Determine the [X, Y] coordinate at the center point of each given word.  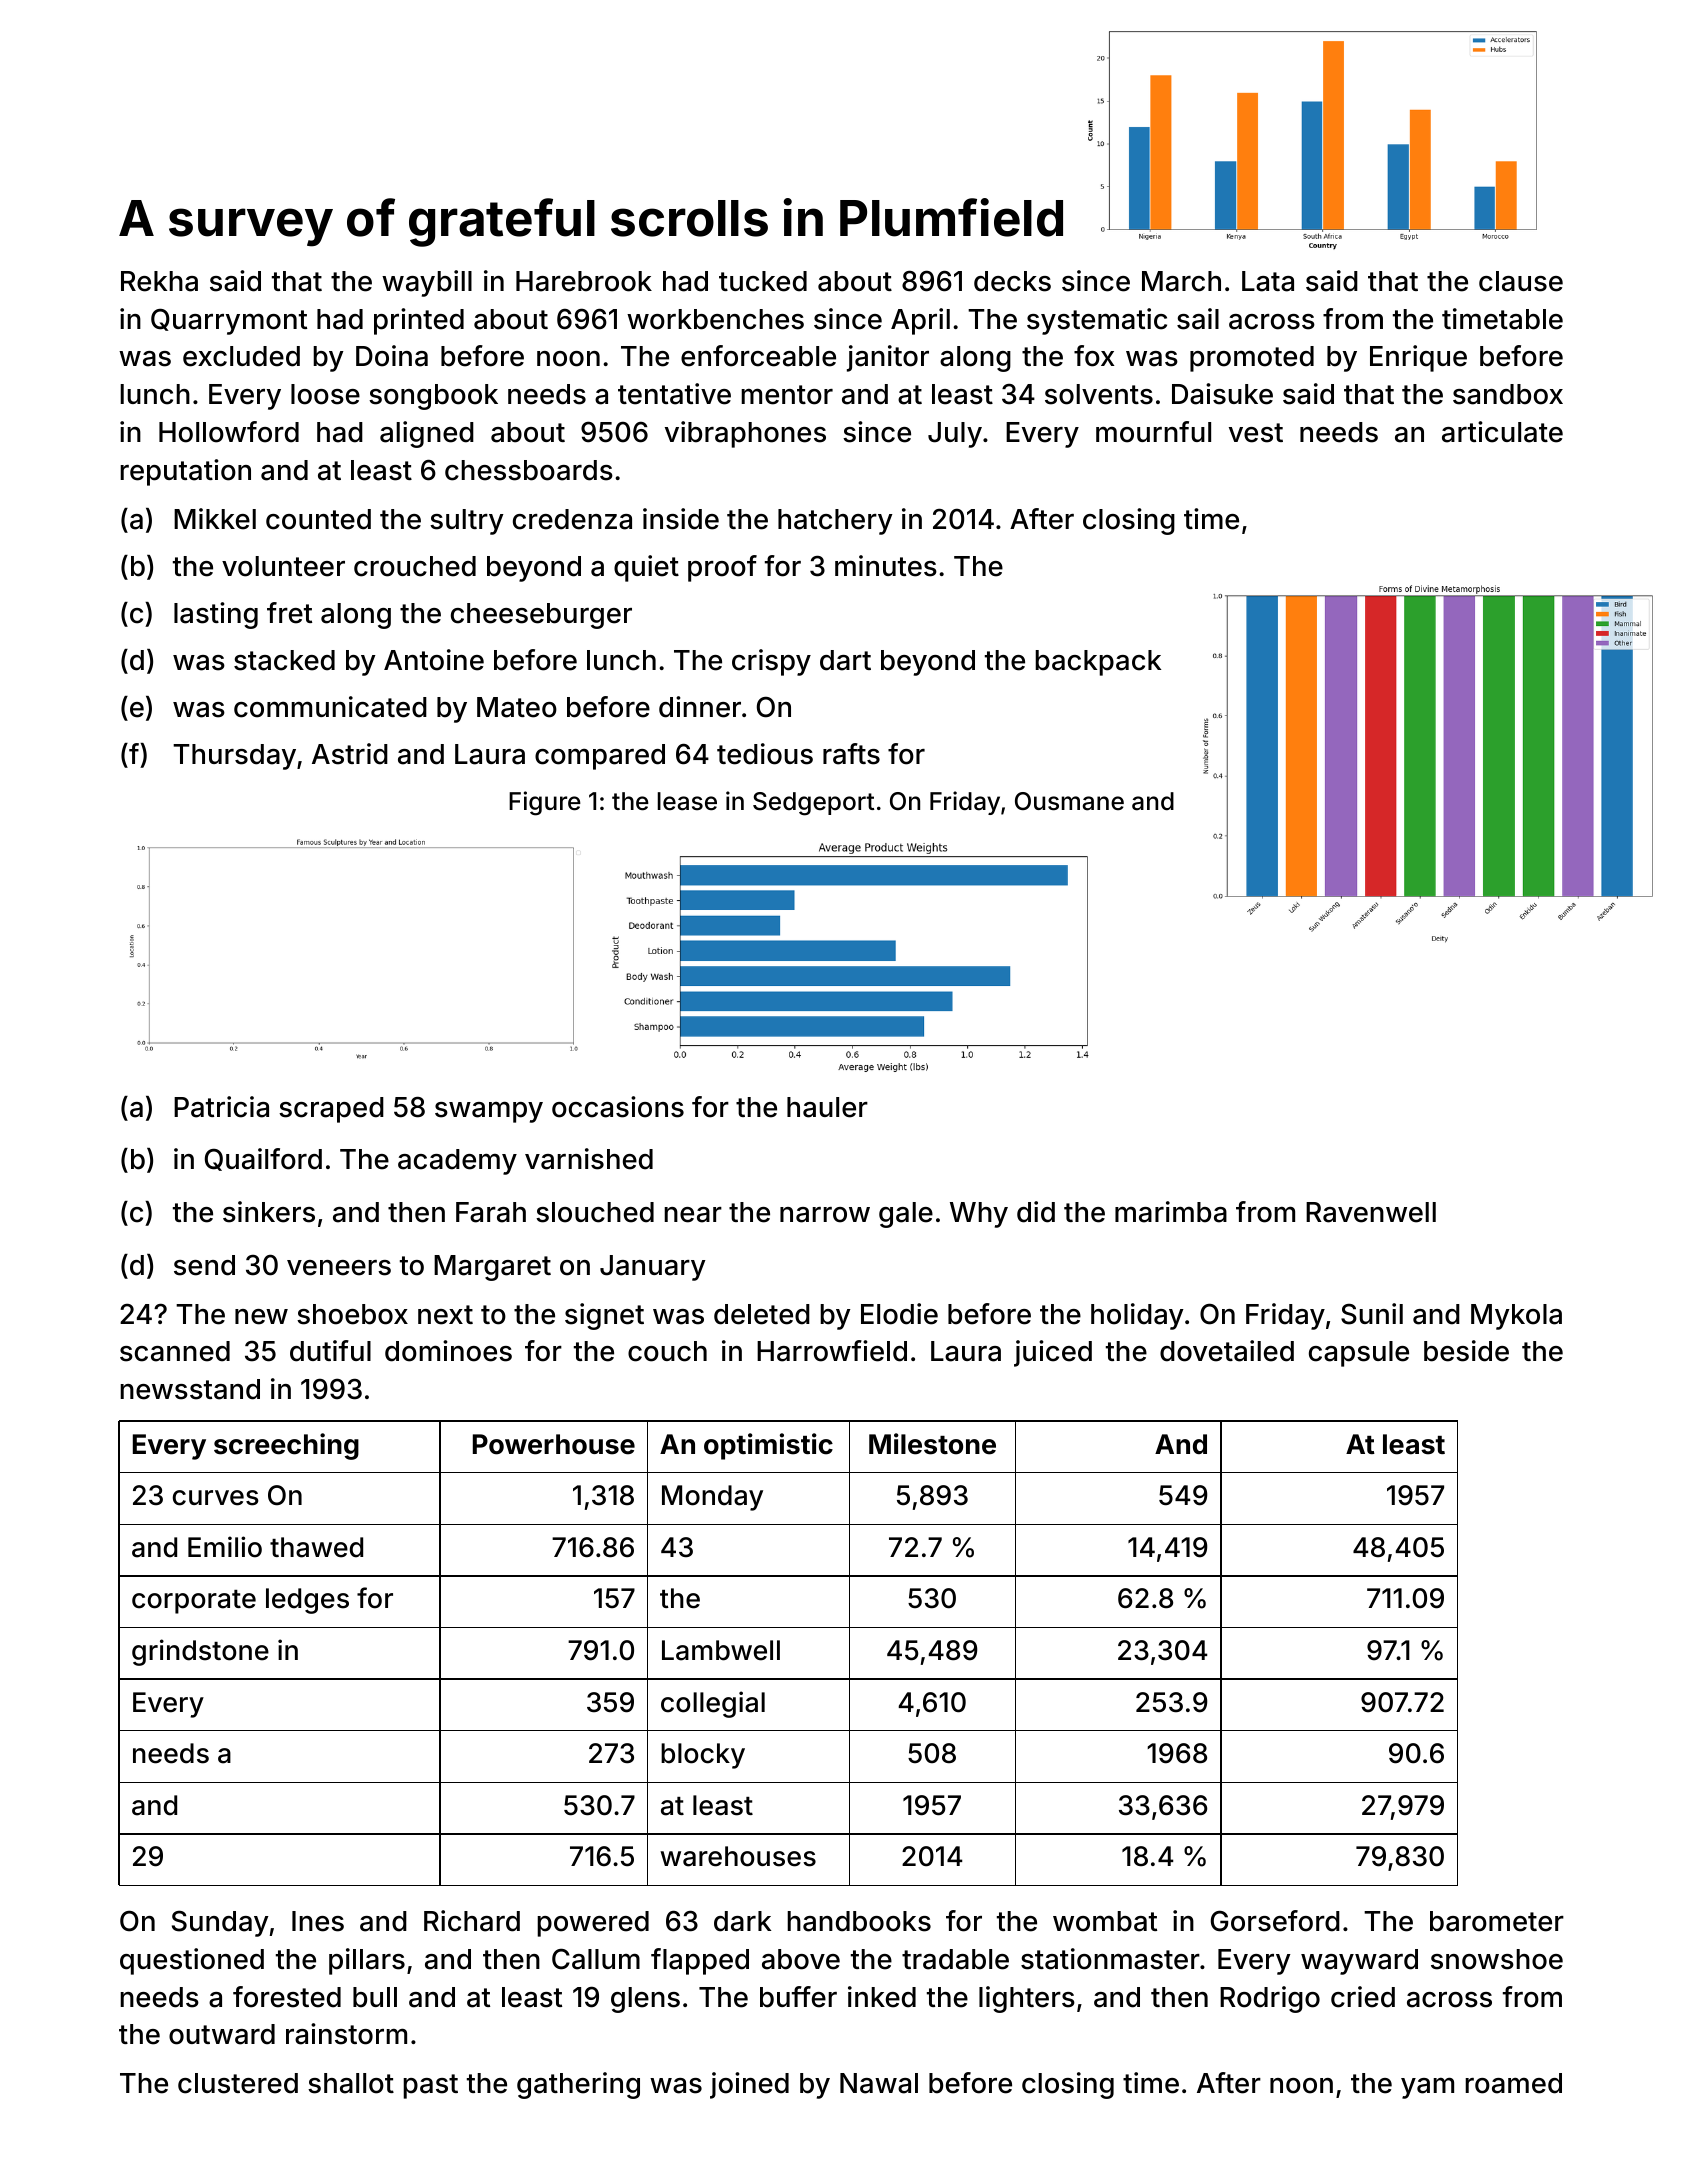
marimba [1171, 1212]
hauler [827, 1107]
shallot [351, 2083]
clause [1521, 281]
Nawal [879, 2083]
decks [1012, 281]
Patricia [221, 1107]
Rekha [159, 281]
